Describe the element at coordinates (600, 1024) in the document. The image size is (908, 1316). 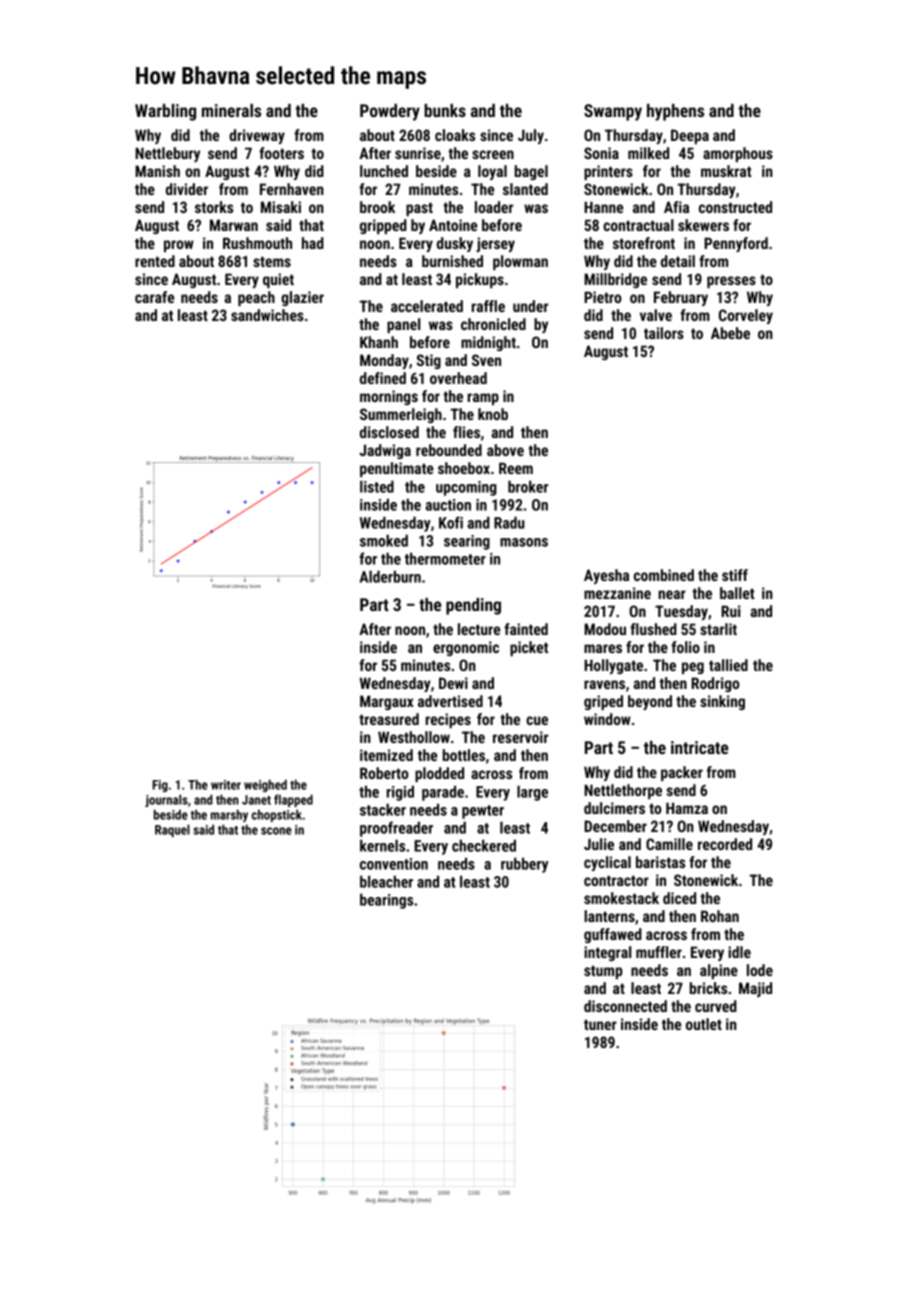
I see `tuner` at that location.
